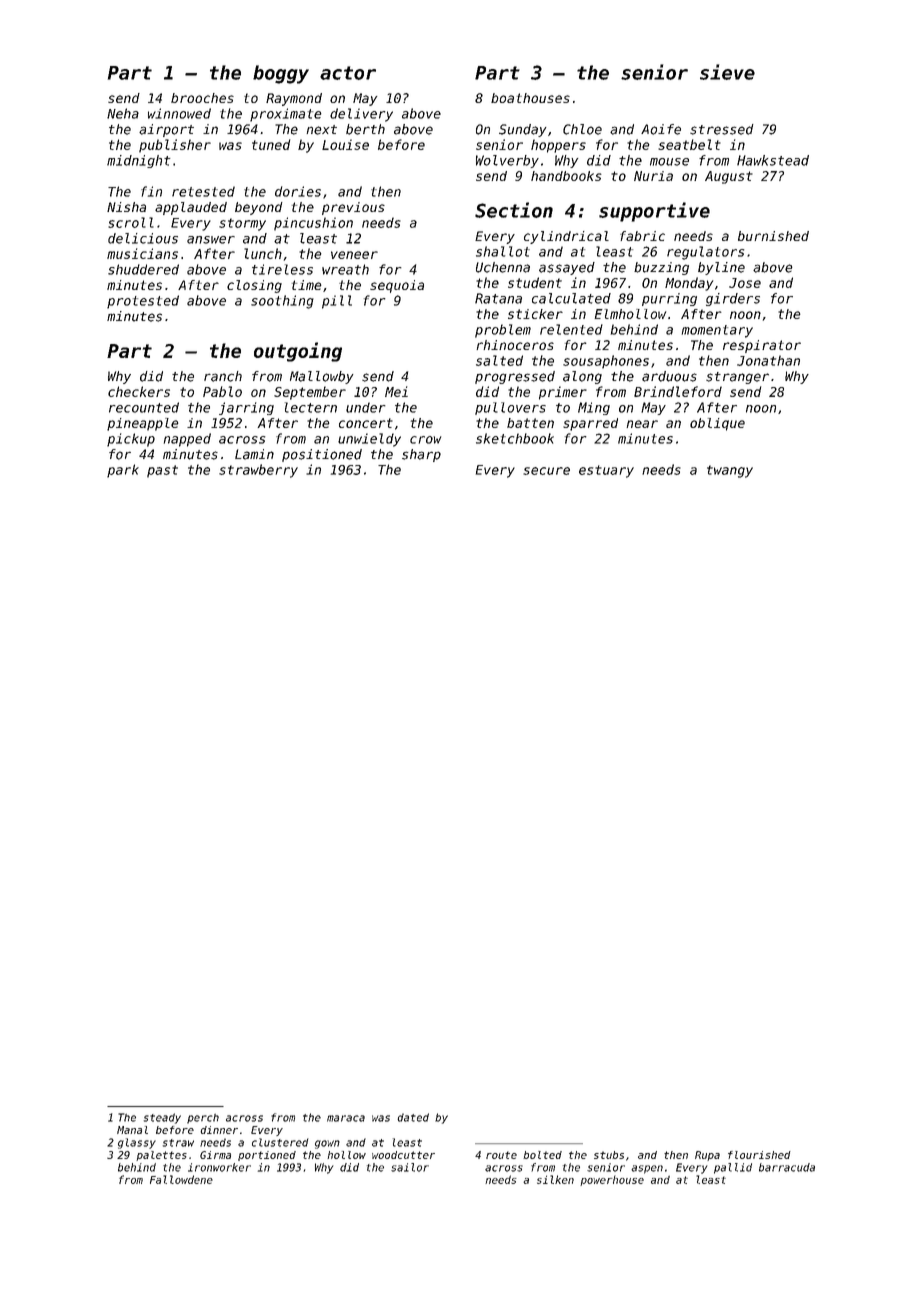  I want to click on twangy, so click(730, 471).
